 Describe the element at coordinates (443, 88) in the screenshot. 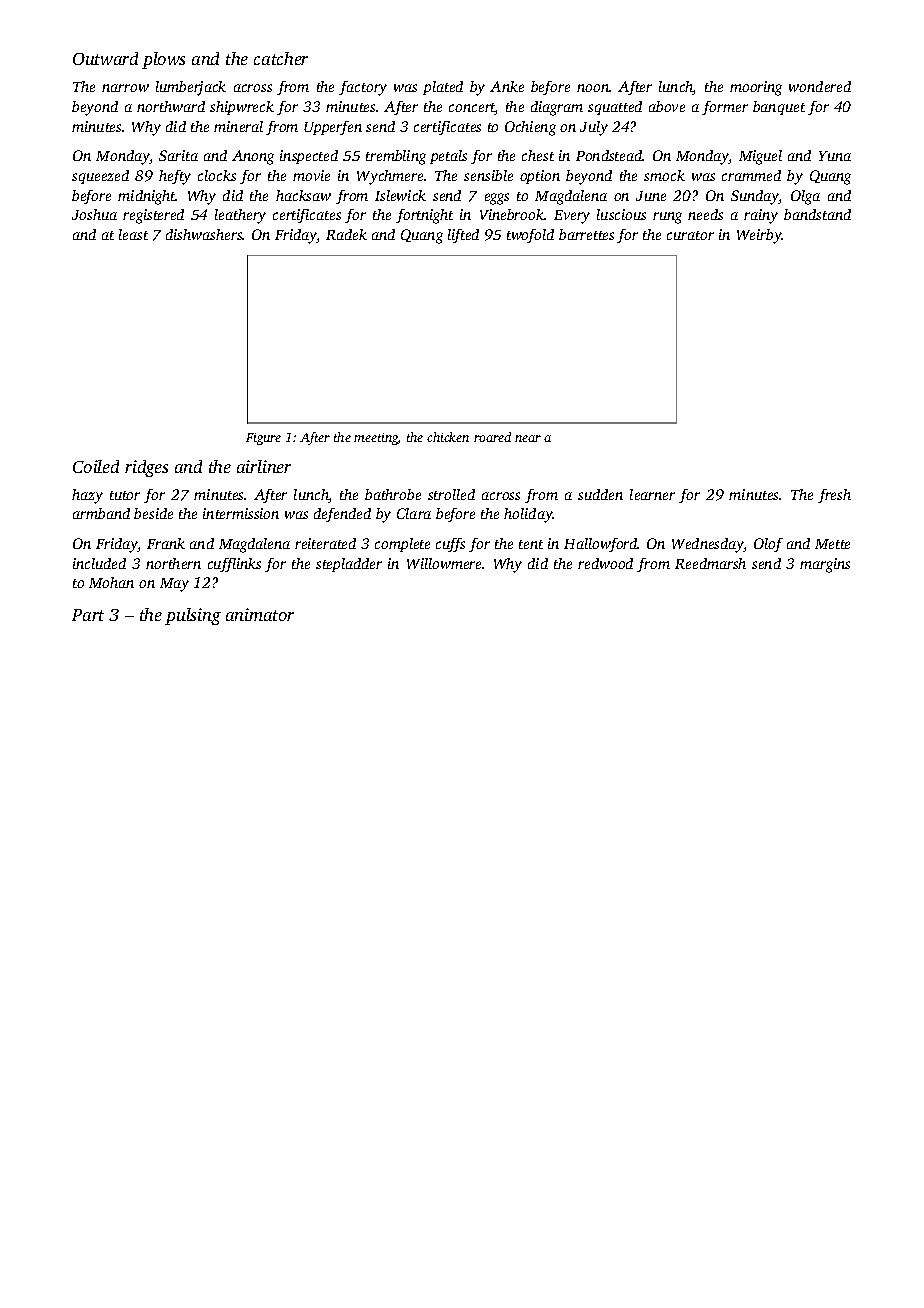

I see `plated` at that location.
